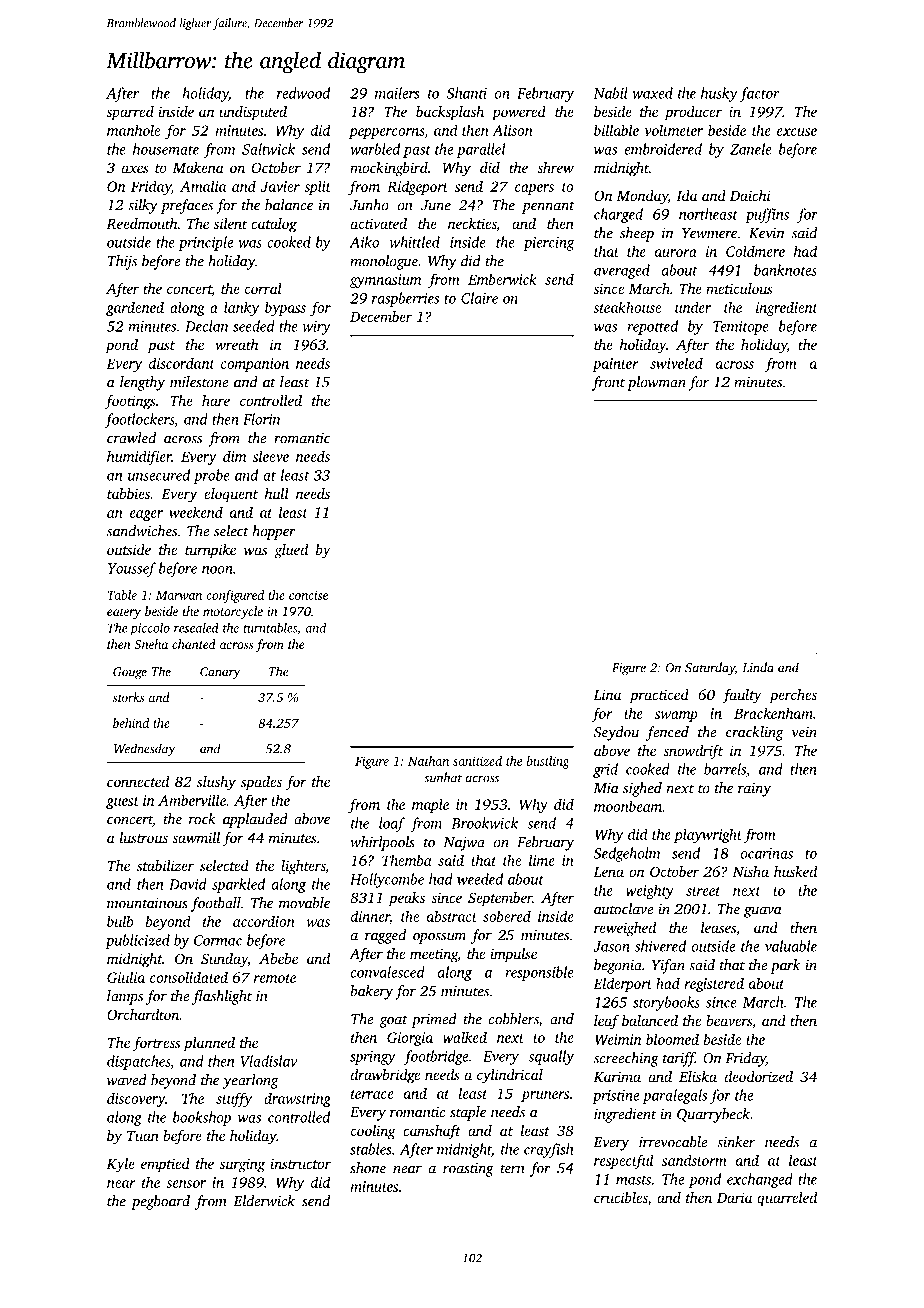 This page has width=924, height=1308. What do you see at coordinates (385, 936) in the page?
I see `ragged` at bounding box center [385, 936].
